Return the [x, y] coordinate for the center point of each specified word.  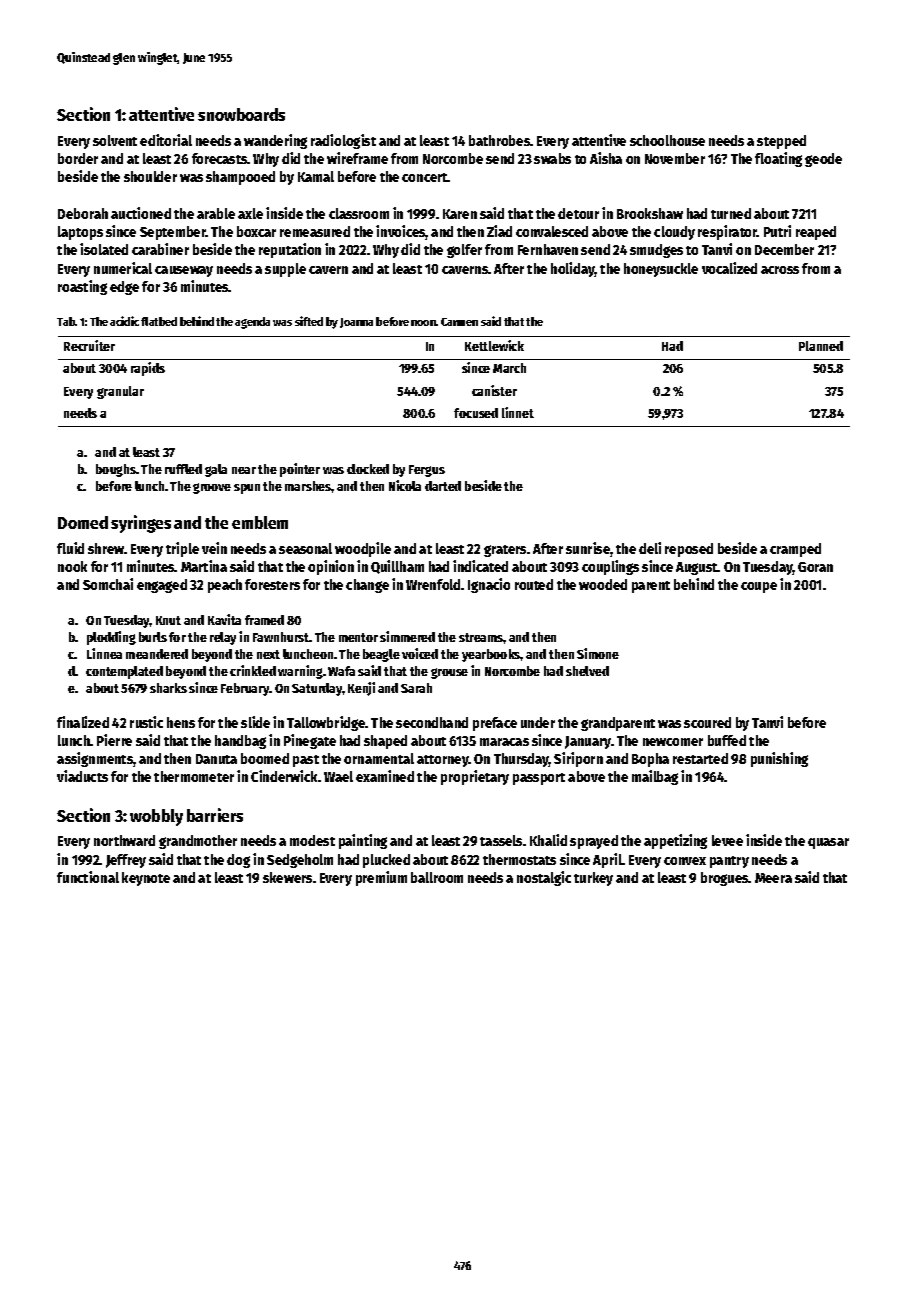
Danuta [216, 759]
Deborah [83, 213]
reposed [689, 550]
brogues [725, 879]
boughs [116, 470]
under [538, 722]
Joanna [356, 323]
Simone [598, 653]
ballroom [437, 877]
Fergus [427, 471]
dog [238, 861]
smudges [656, 251]
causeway [184, 271]
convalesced [552, 231]
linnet [518, 412]
